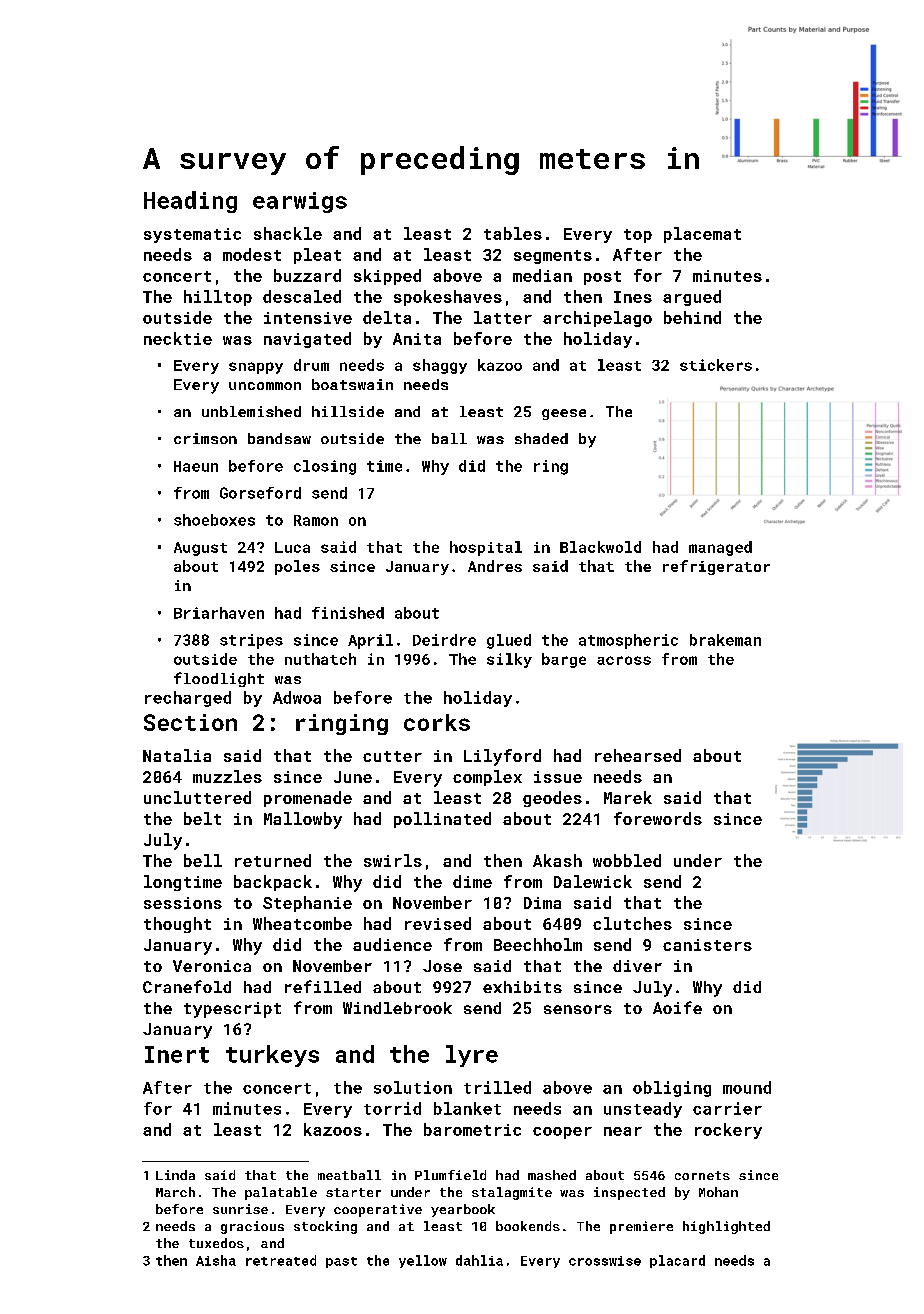 Image resolution: width=924 pixels, height=1314 pixels. I want to click on Aisha, so click(216, 1260).
